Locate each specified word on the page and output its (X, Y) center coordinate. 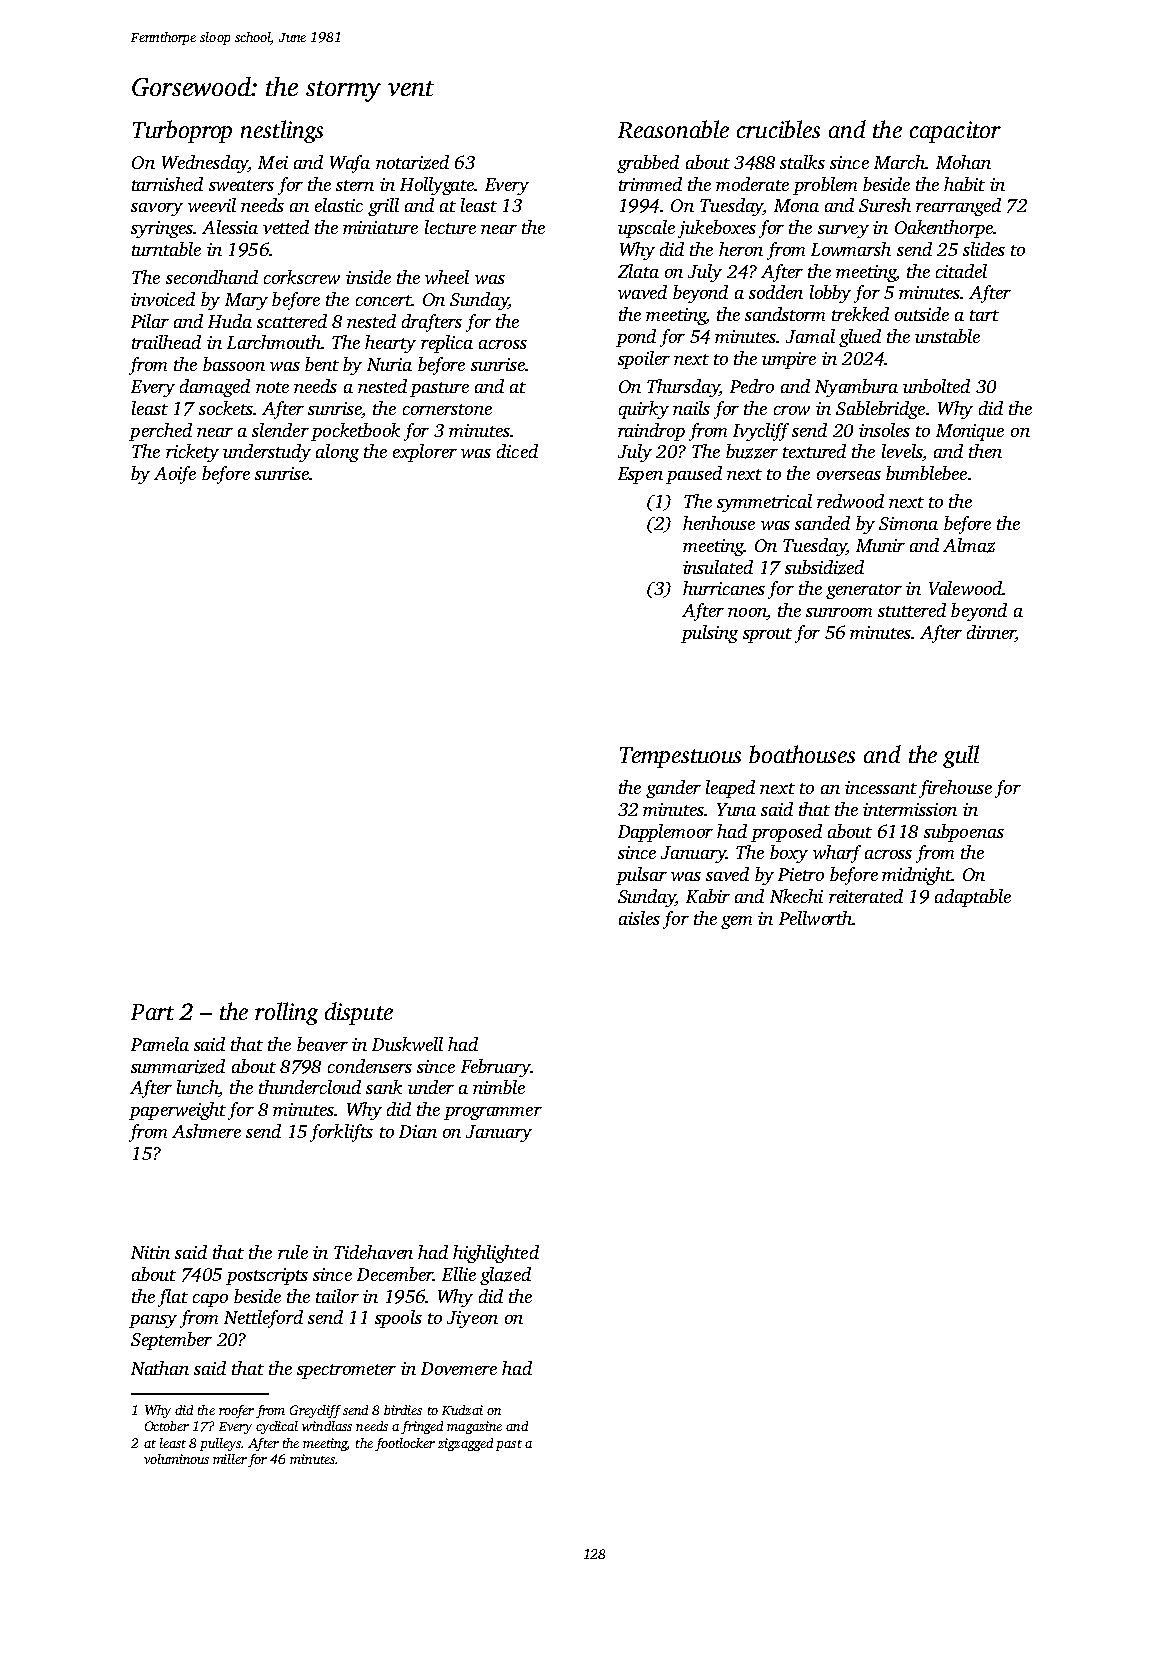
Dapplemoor (665, 833)
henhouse (719, 523)
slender (280, 430)
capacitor (955, 132)
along (337, 453)
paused (694, 475)
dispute (359, 1013)
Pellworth (816, 918)
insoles (884, 430)
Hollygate (437, 186)
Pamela (160, 1044)
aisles (639, 918)
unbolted (936, 386)
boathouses (802, 754)
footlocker (405, 1444)
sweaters (241, 185)
